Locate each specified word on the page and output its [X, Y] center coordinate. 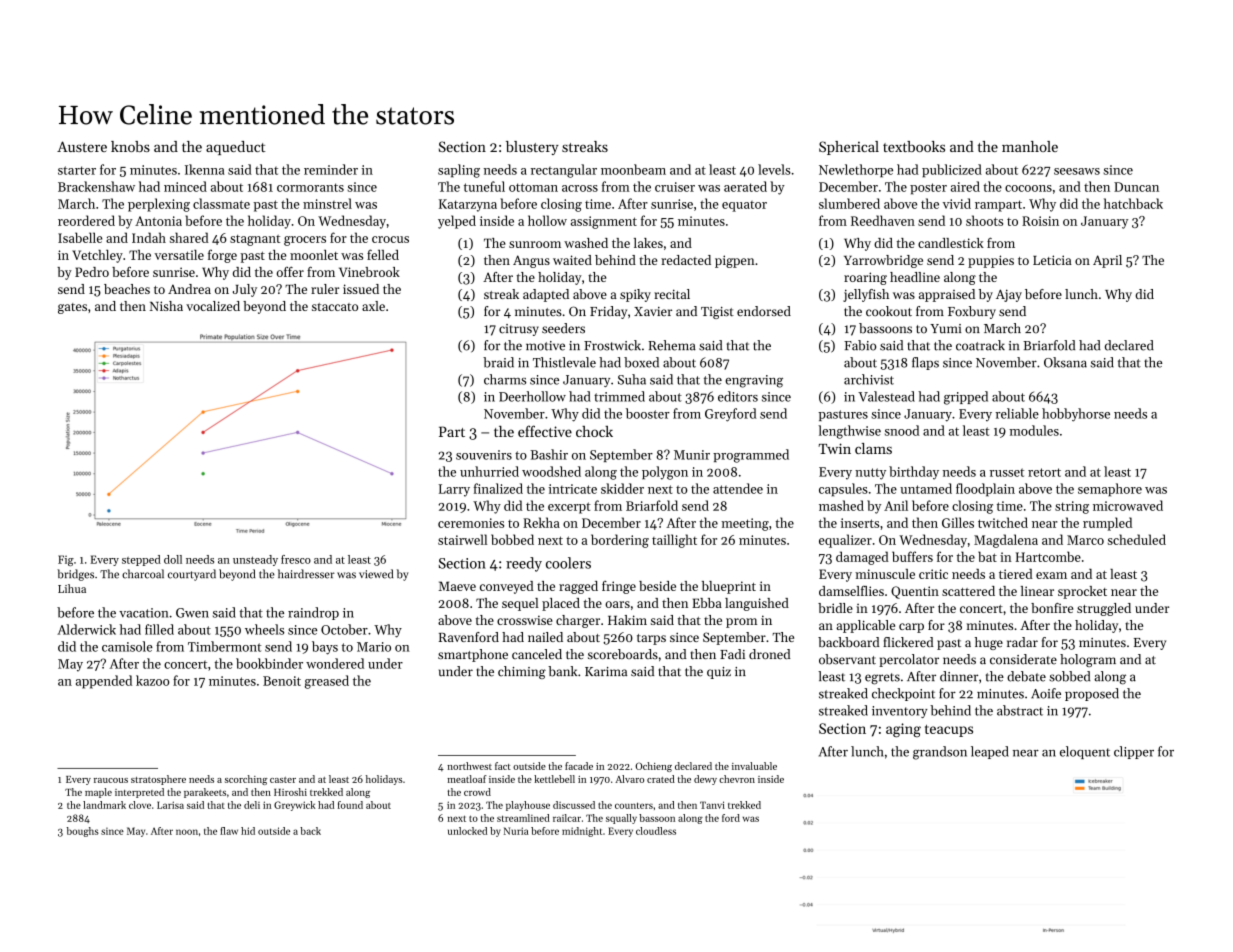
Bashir [549, 454]
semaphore [1110, 490]
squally [621, 819]
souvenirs [484, 455]
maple [98, 793]
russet [1007, 472]
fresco [296, 559]
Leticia [1052, 260]
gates [72, 308]
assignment [604, 222]
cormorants [310, 187]
